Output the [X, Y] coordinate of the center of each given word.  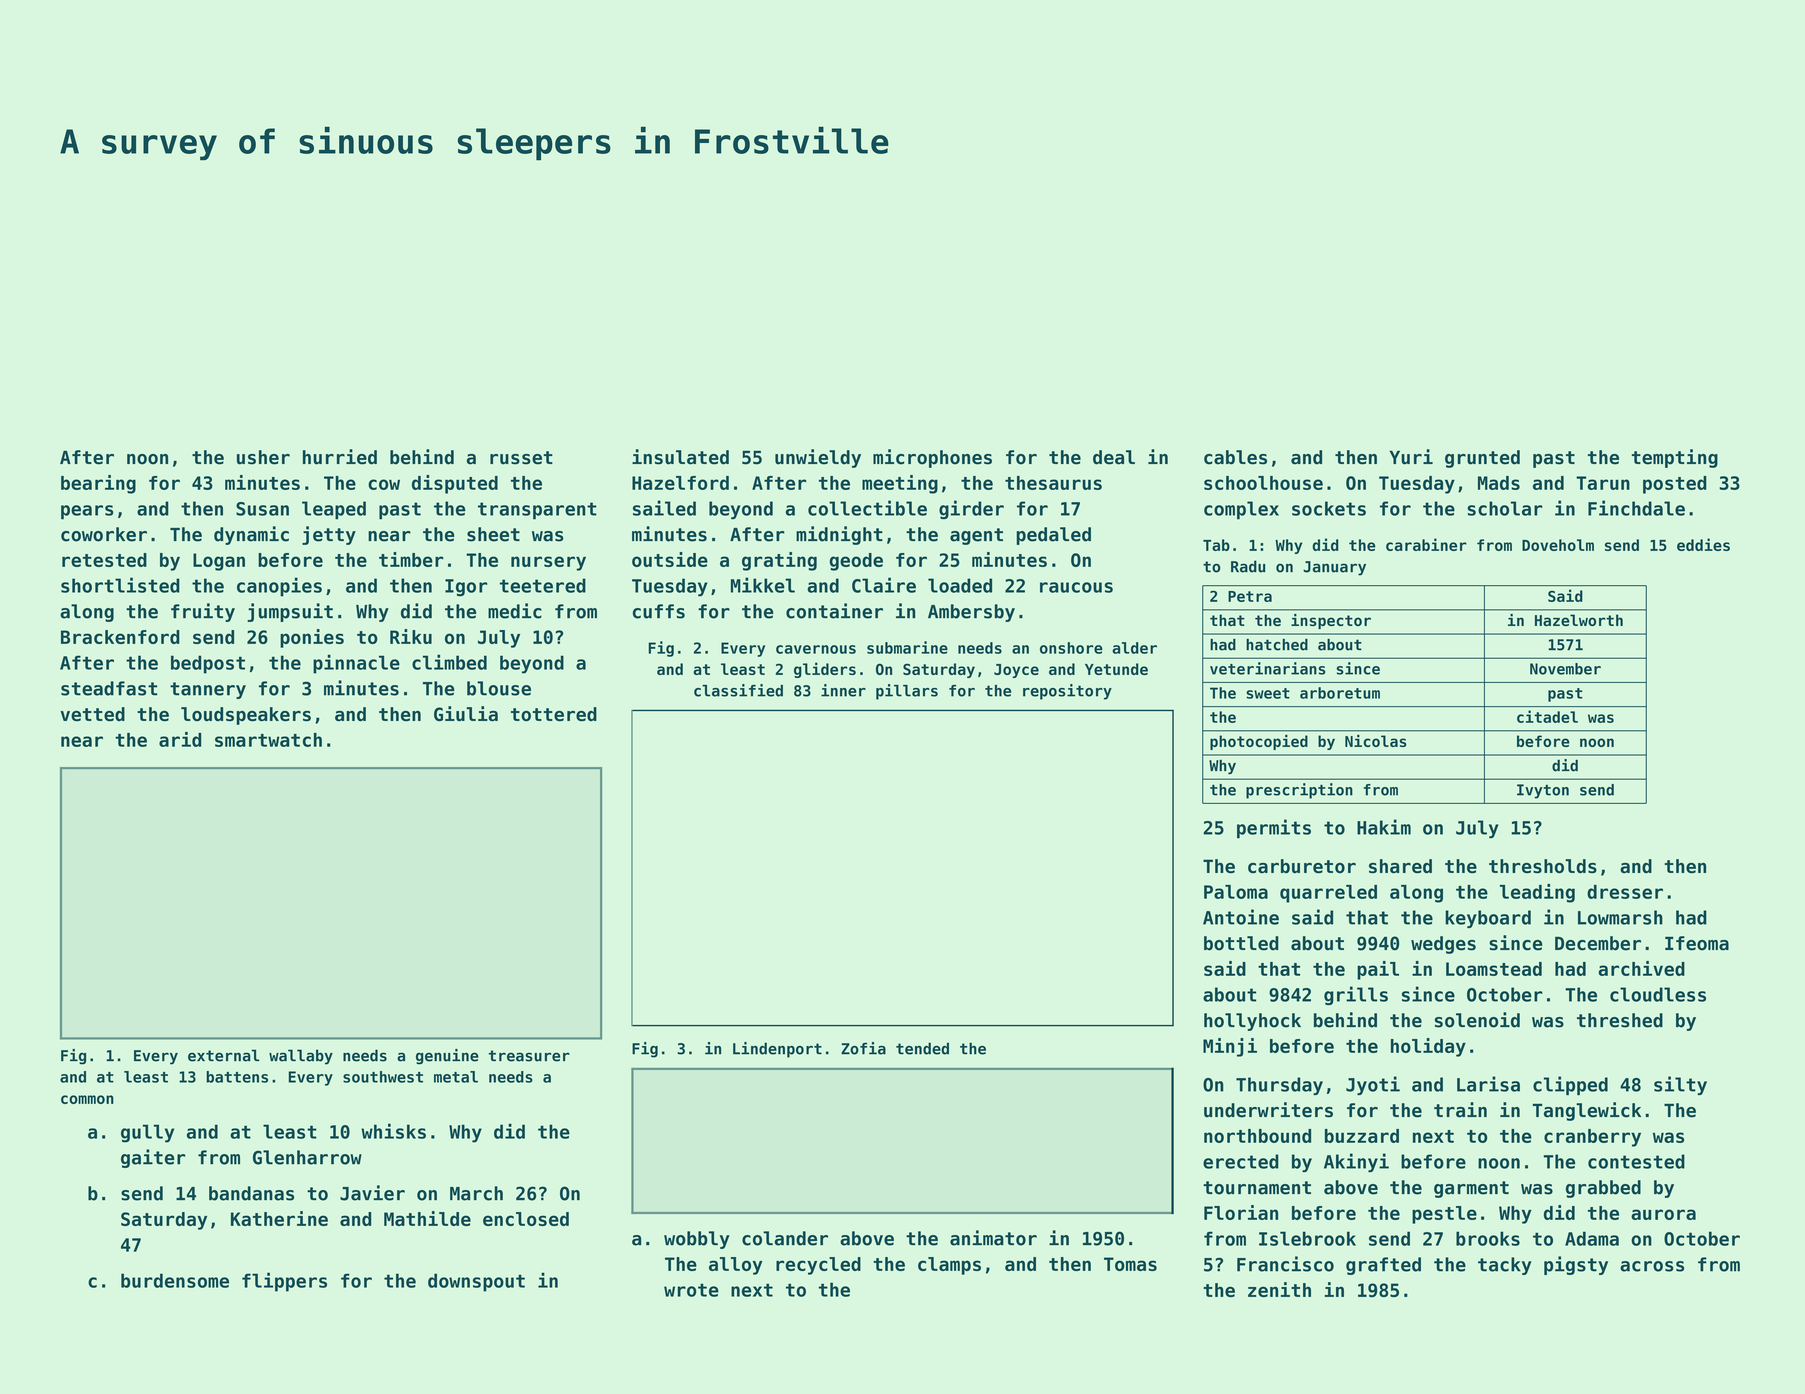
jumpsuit [290, 612]
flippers [284, 1282]
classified [738, 690]
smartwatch [268, 740]
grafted [1383, 1266]
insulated [680, 457]
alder [1134, 648]
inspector [1331, 621]
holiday [1428, 1047]
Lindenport [777, 1050]
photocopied [1259, 742]
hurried [340, 457]
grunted [1482, 459]
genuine [447, 1057]
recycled [818, 1266]
